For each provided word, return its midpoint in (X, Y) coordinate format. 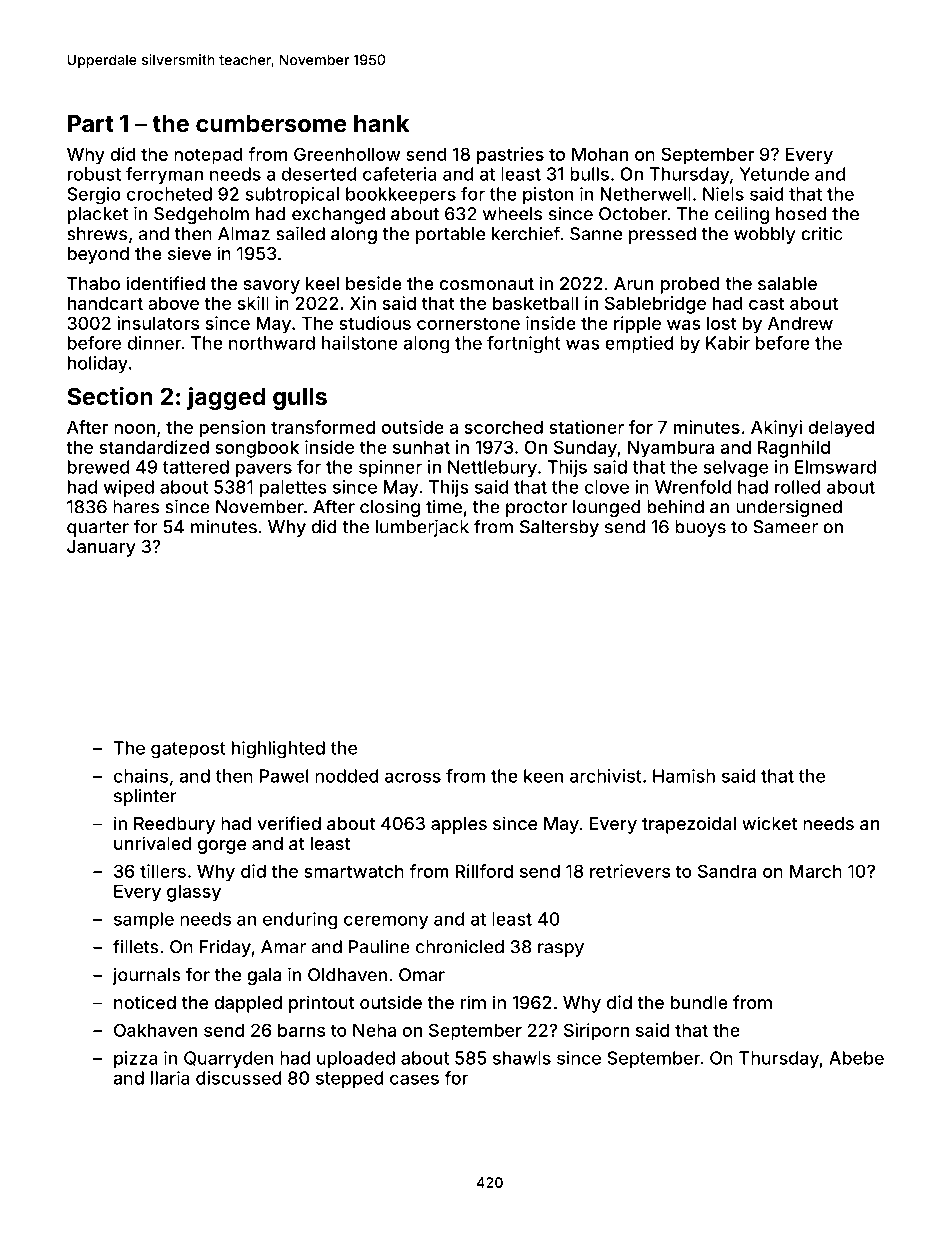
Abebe (856, 1058)
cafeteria (400, 174)
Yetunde (774, 174)
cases (414, 1079)
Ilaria (170, 1078)
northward (272, 343)
